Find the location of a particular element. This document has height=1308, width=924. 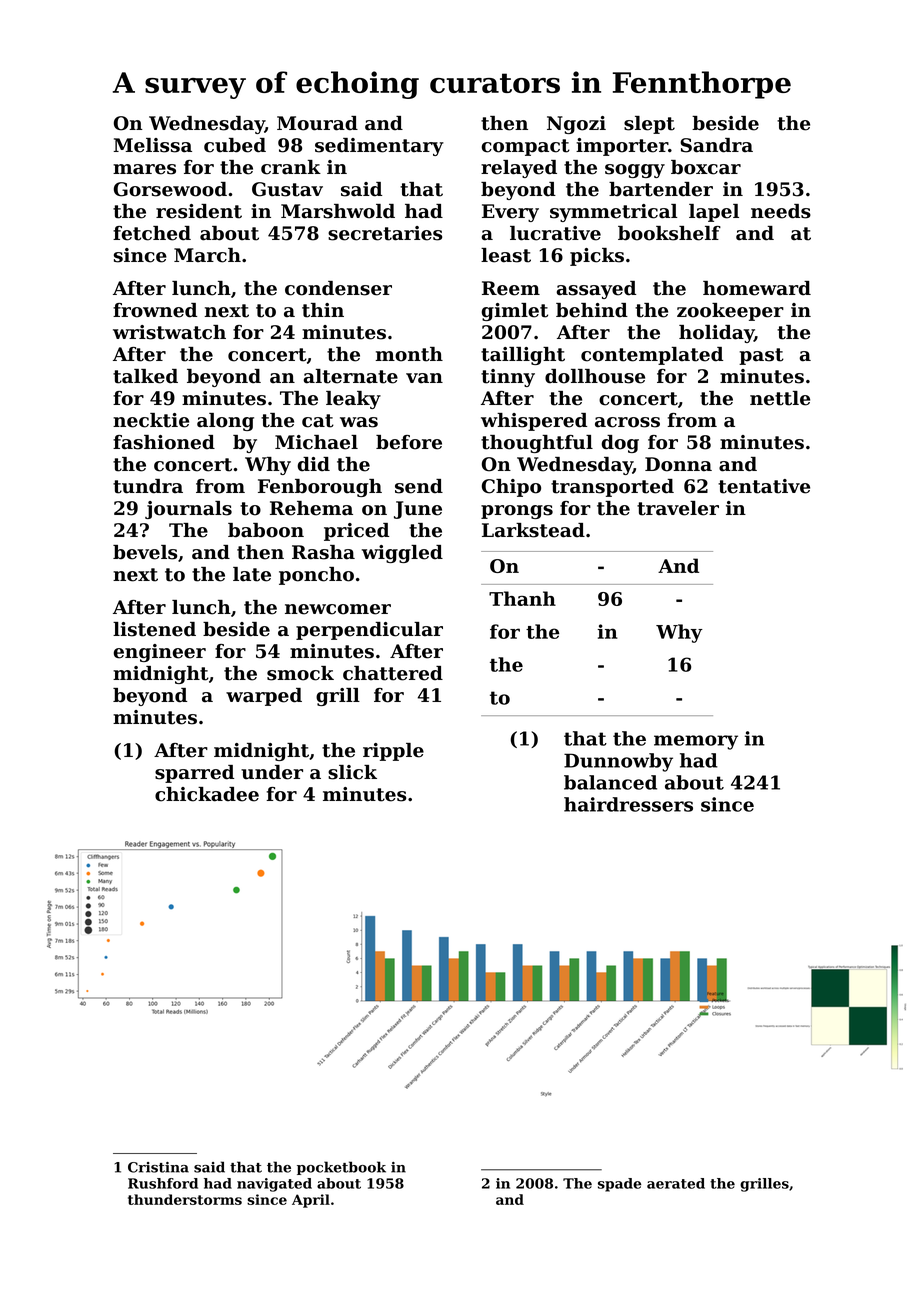

Rushford is located at coordinates (163, 1183).
